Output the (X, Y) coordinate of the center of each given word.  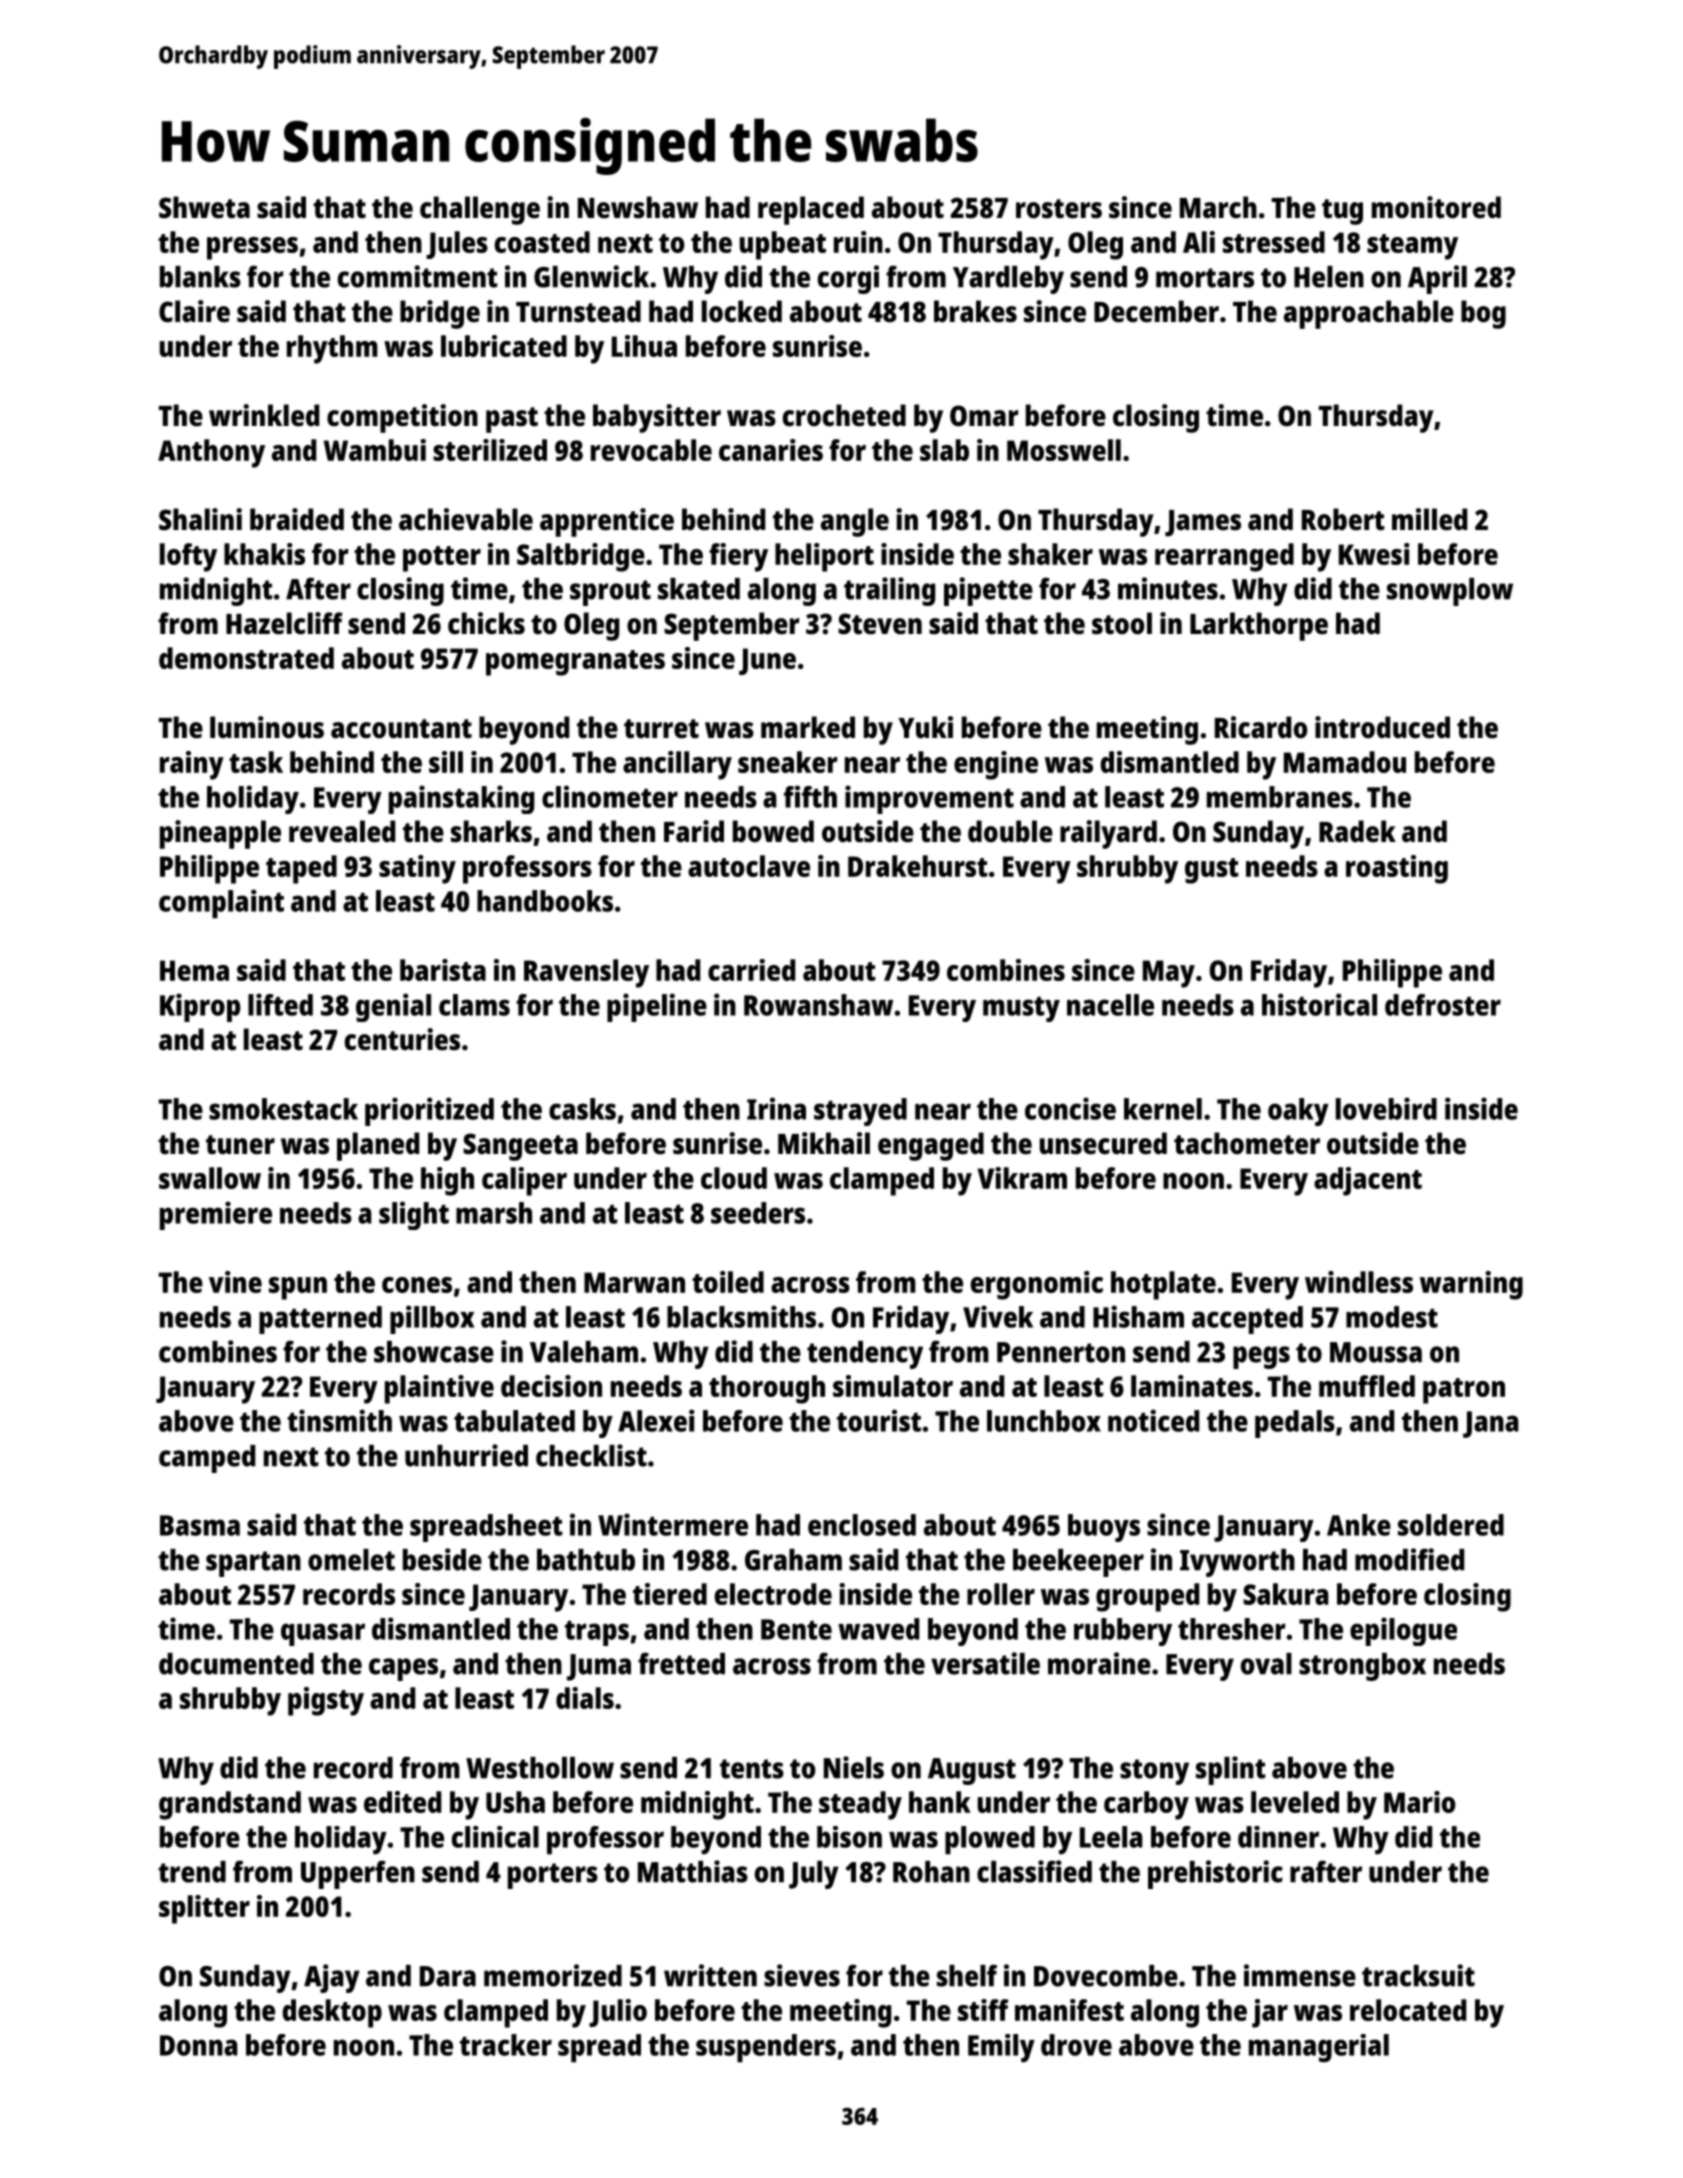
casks (582, 1109)
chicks (486, 623)
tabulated (514, 1421)
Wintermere (673, 1524)
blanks (200, 277)
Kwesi (1374, 554)
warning (1471, 1285)
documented (236, 1664)
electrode (773, 1594)
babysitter (657, 418)
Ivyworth (1237, 1563)
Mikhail (824, 1143)
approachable (1369, 314)
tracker (506, 2045)
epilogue (1403, 1631)
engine (996, 765)
